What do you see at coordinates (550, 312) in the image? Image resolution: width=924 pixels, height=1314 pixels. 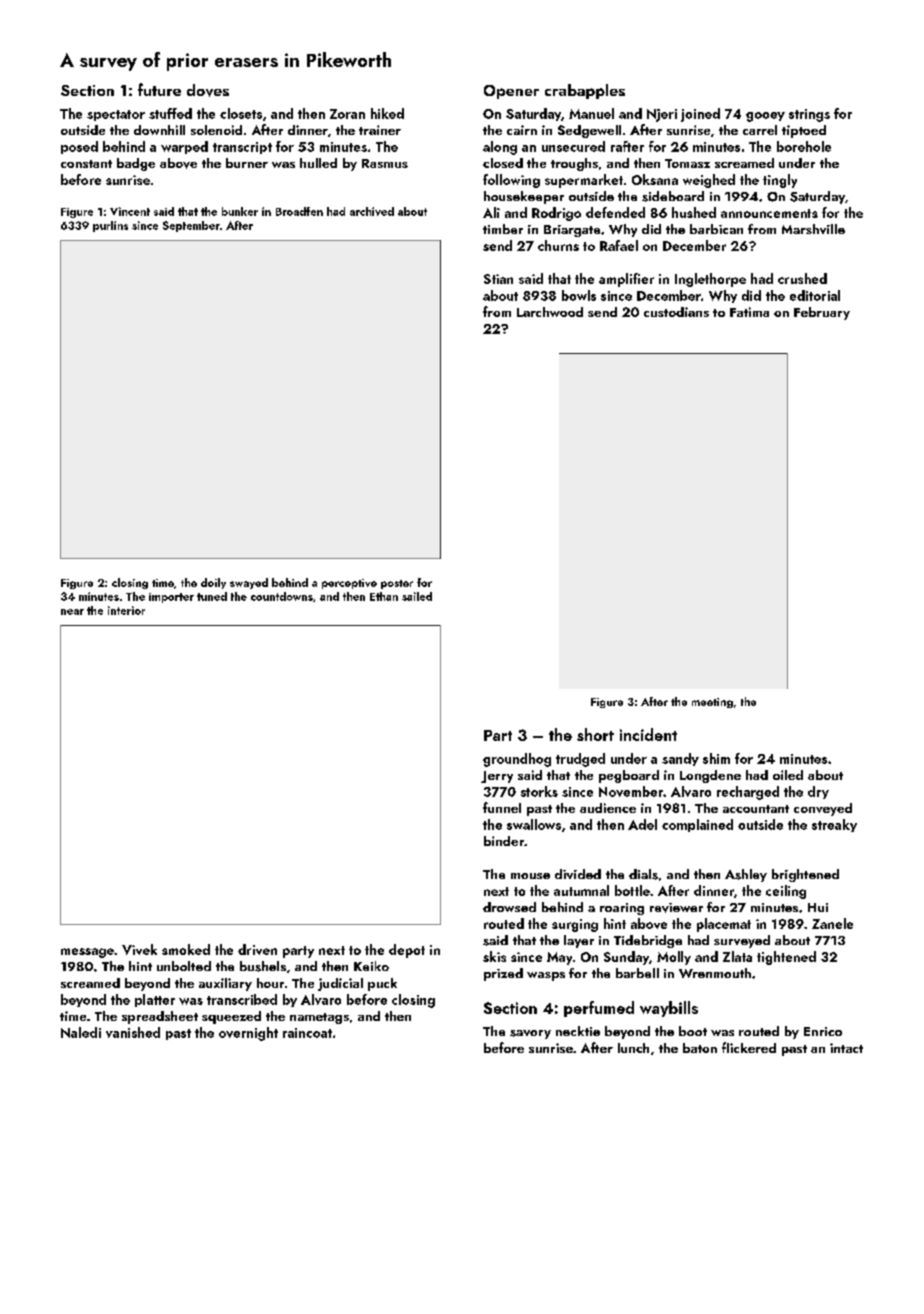 I see `Larchwood` at bounding box center [550, 312].
